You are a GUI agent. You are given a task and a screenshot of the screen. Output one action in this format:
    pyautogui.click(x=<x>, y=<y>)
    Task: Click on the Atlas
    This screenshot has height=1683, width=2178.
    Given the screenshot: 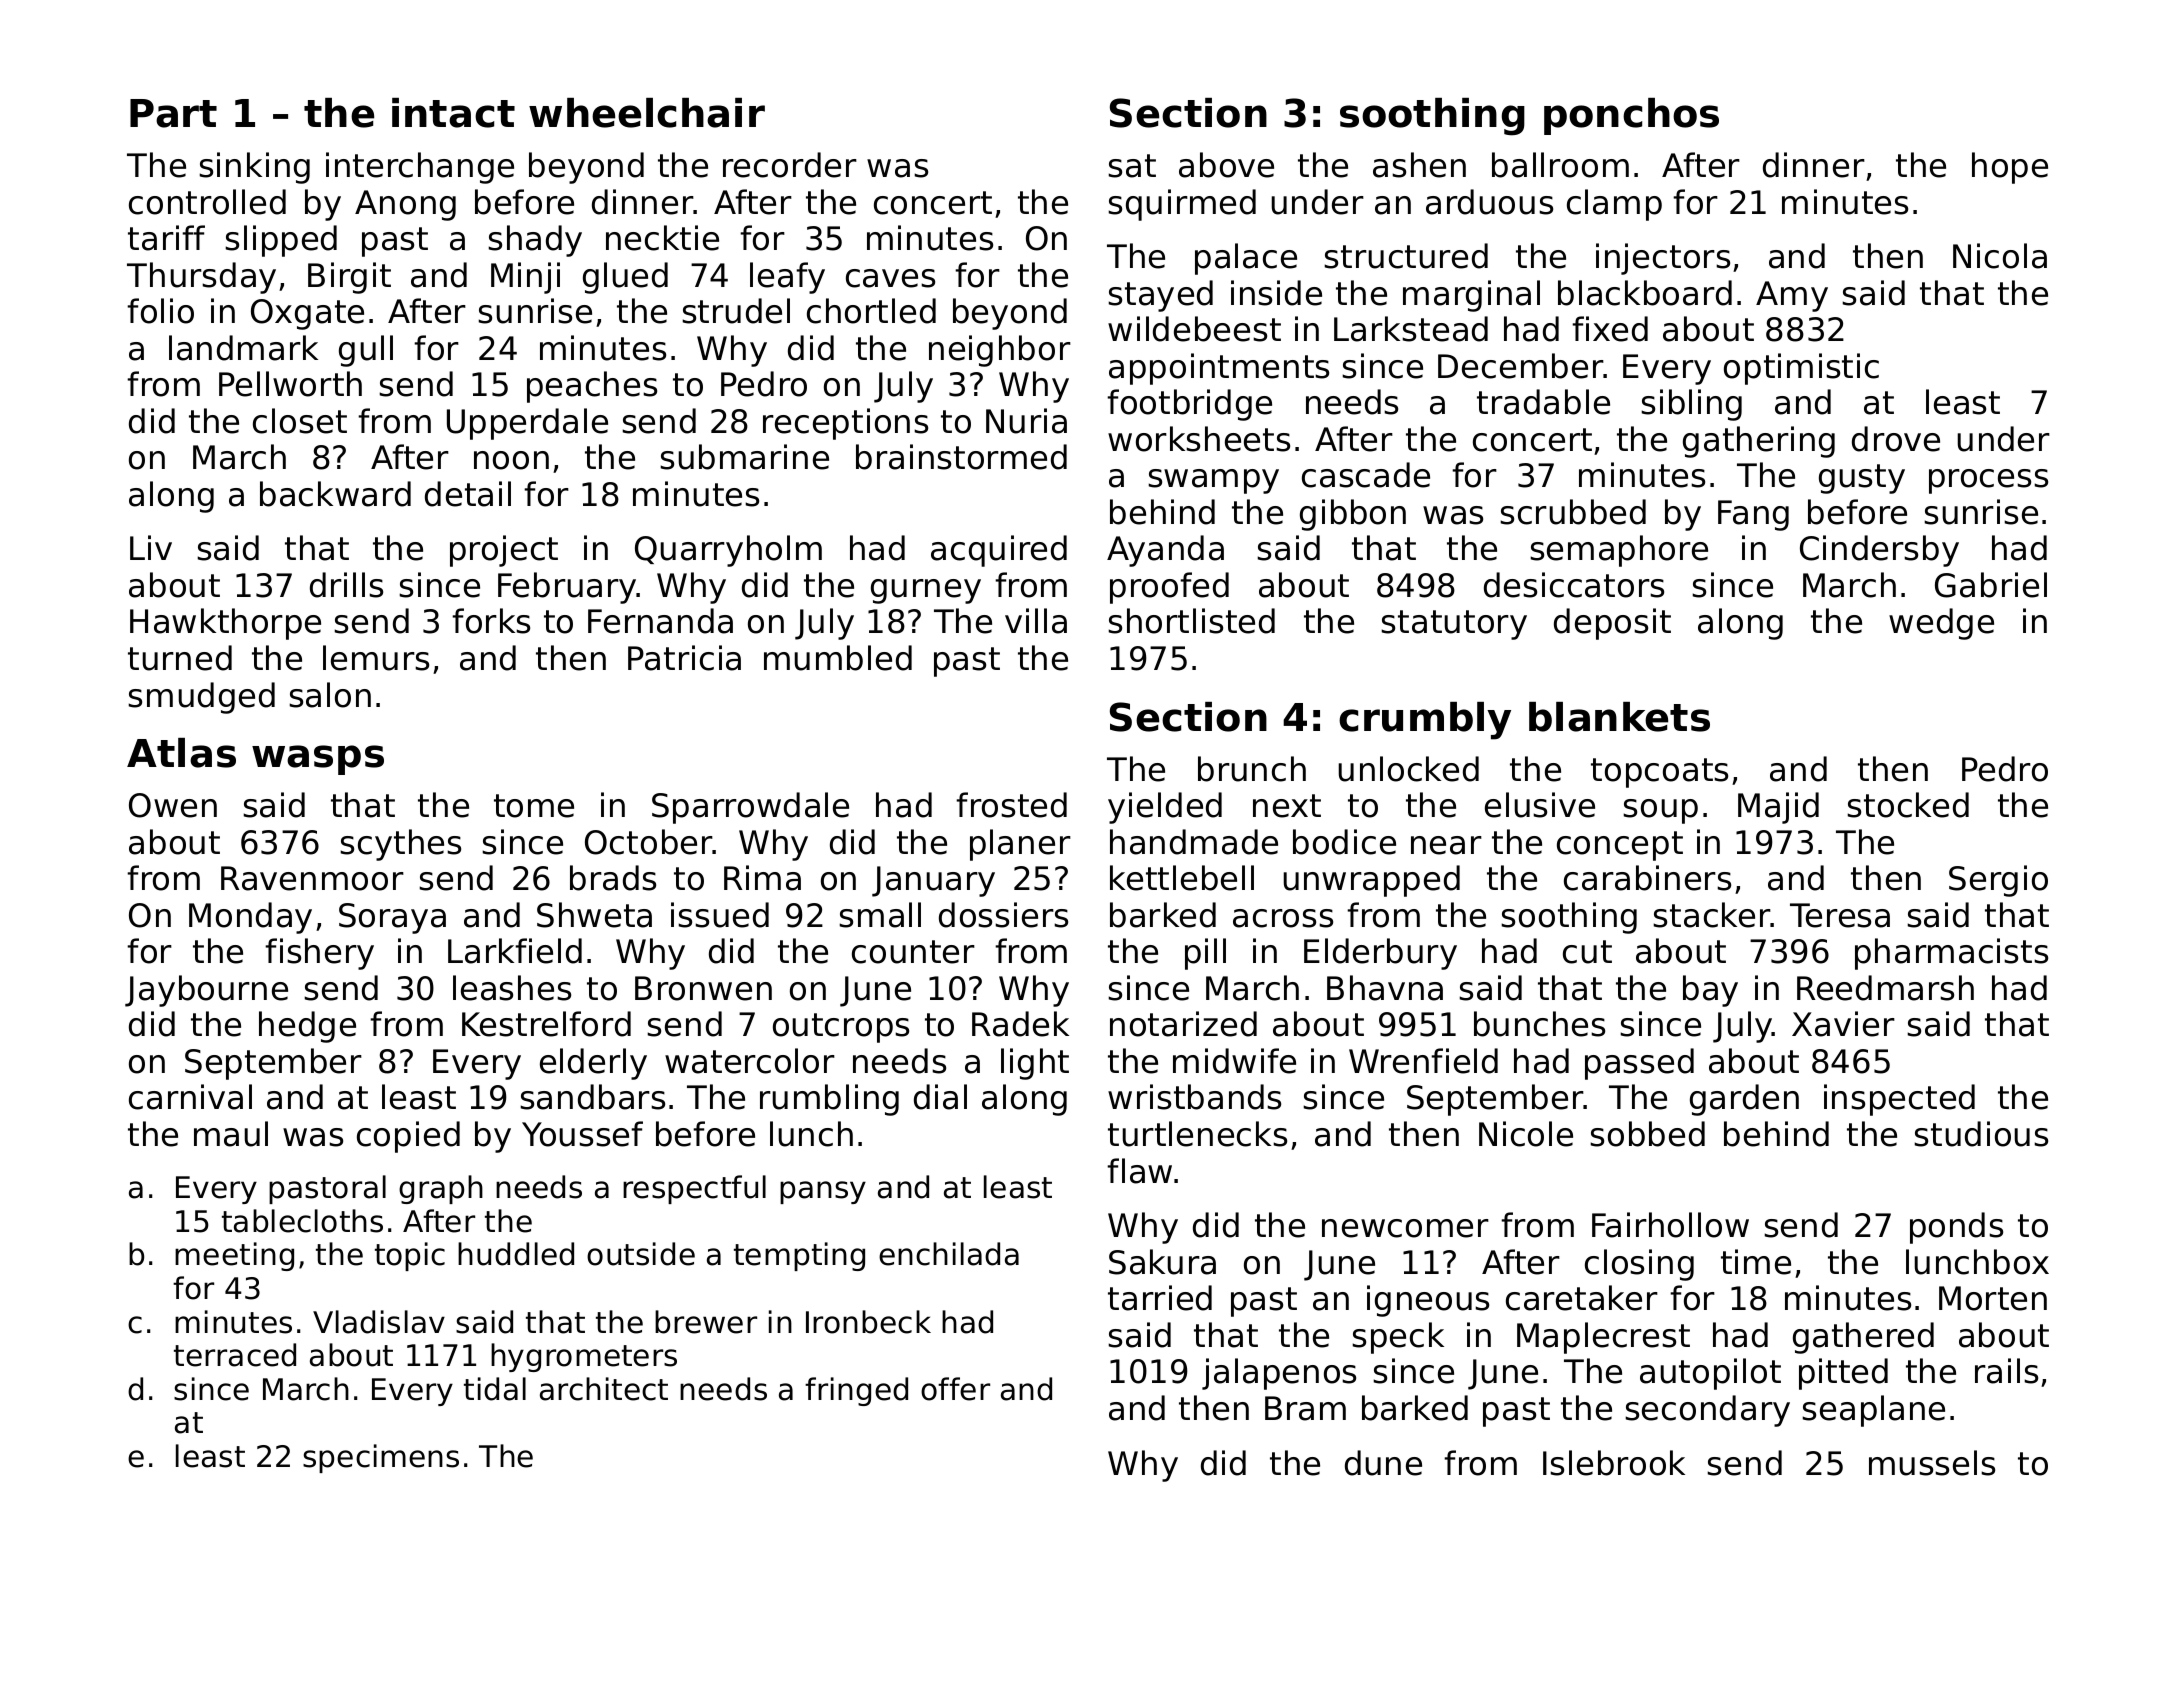 What is the action you would take?
    pyautogui.click(x=181, y=753)
